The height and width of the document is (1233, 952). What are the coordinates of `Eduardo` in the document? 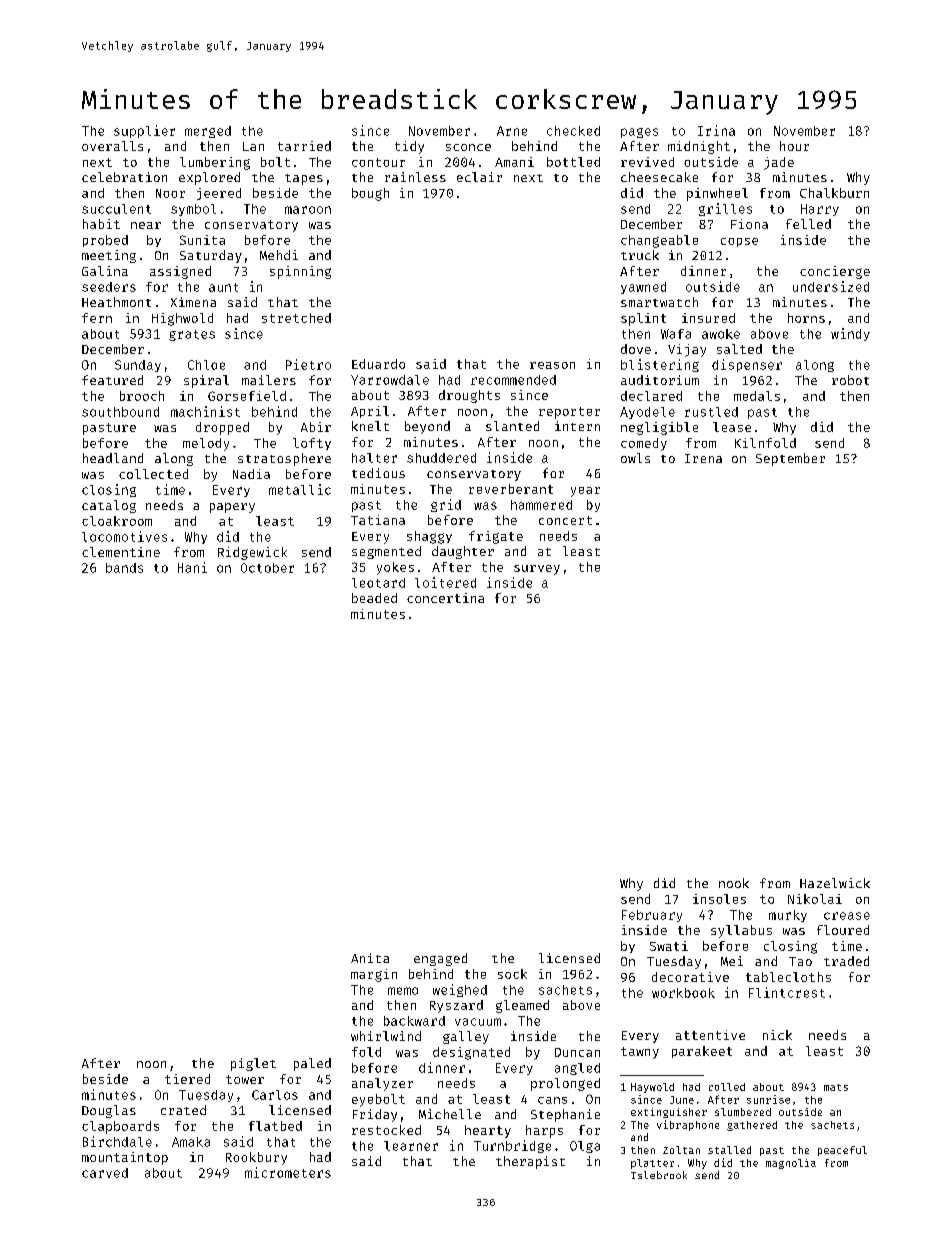 It's located at (378, 364).
